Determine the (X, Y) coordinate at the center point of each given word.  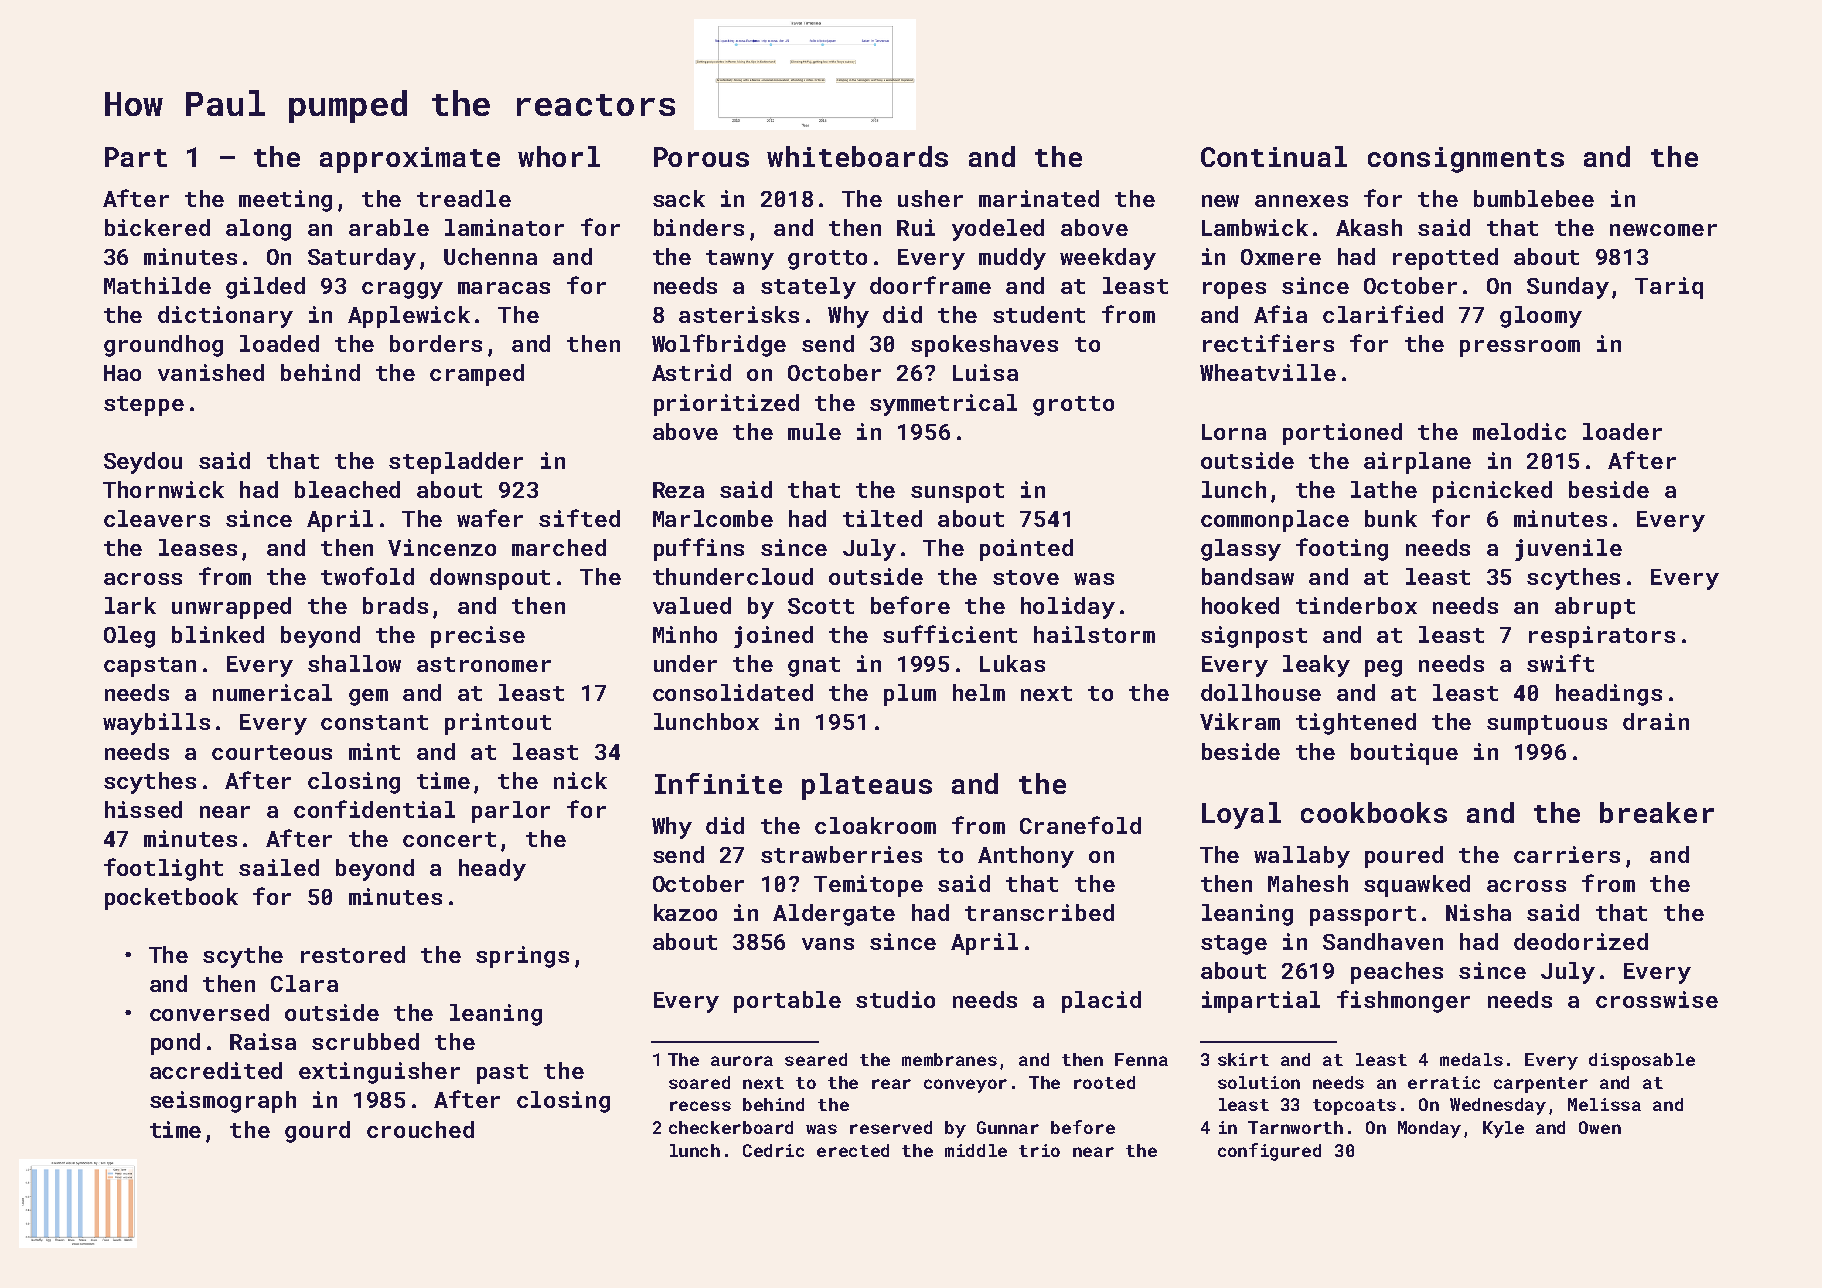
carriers (1567, 854)
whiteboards (857, 156)
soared (699, 1082)
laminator (504, 227)
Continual (1274, 156)
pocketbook (171, 899)
